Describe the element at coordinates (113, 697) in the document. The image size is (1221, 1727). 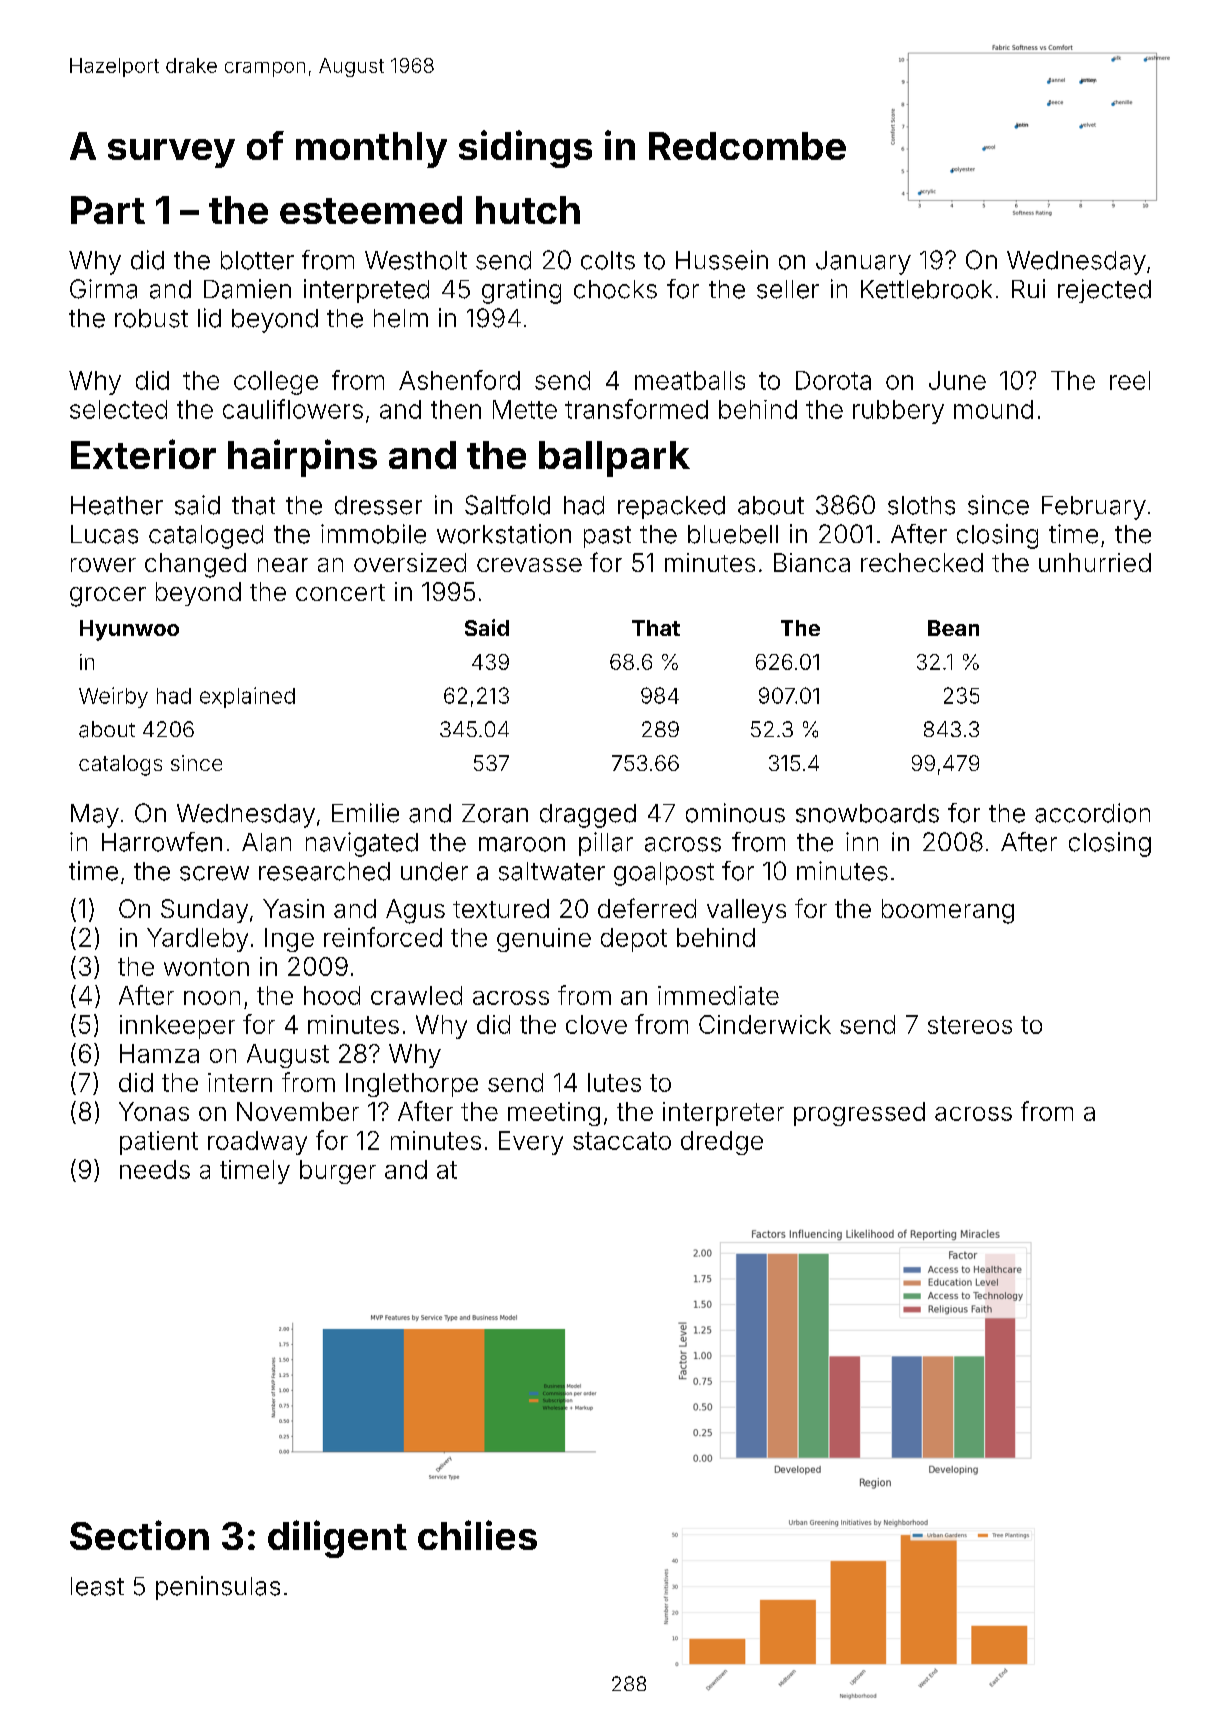
I see `Weirby` at that location.
